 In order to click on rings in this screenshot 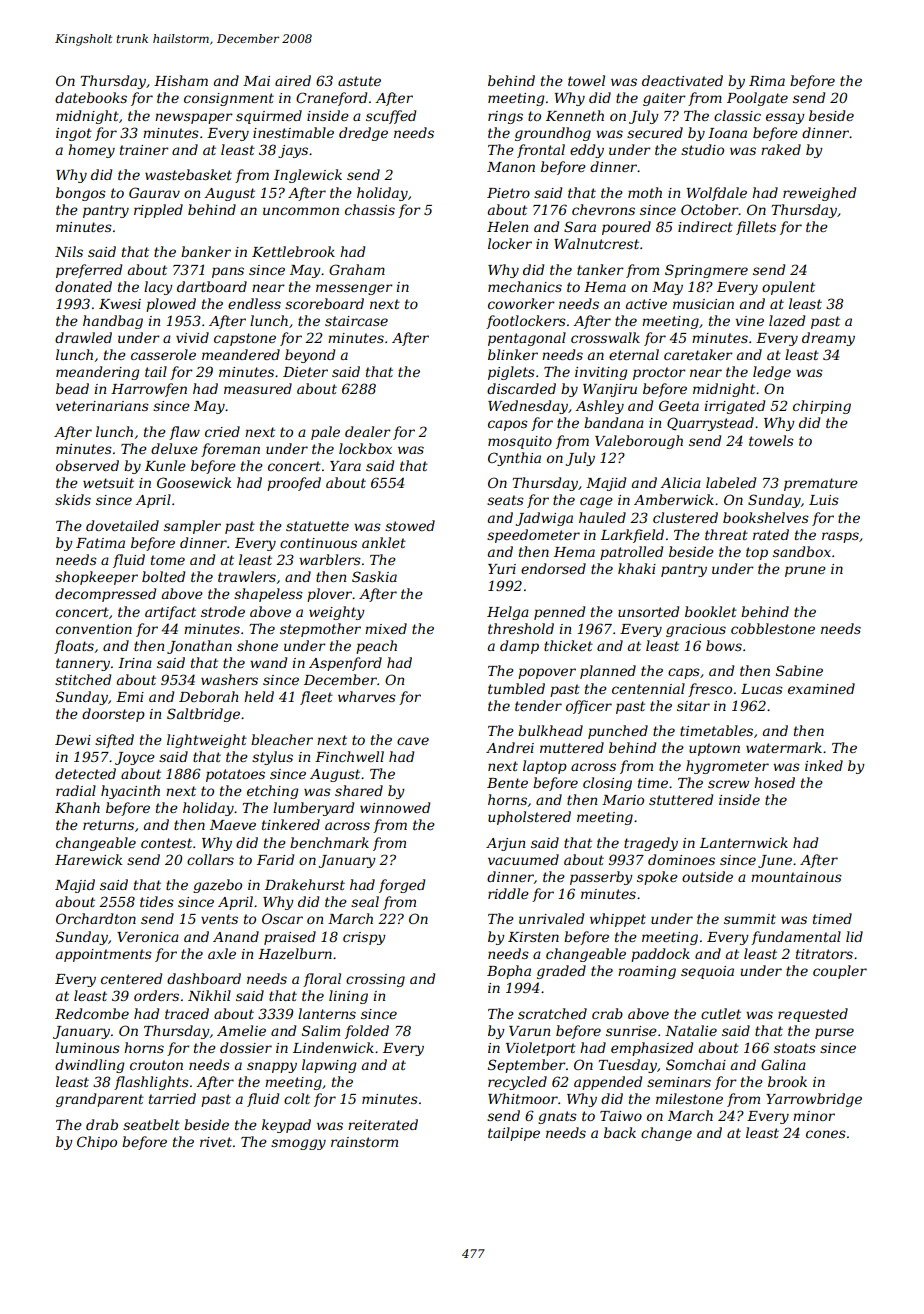, I will do `click(505, 117)`.
